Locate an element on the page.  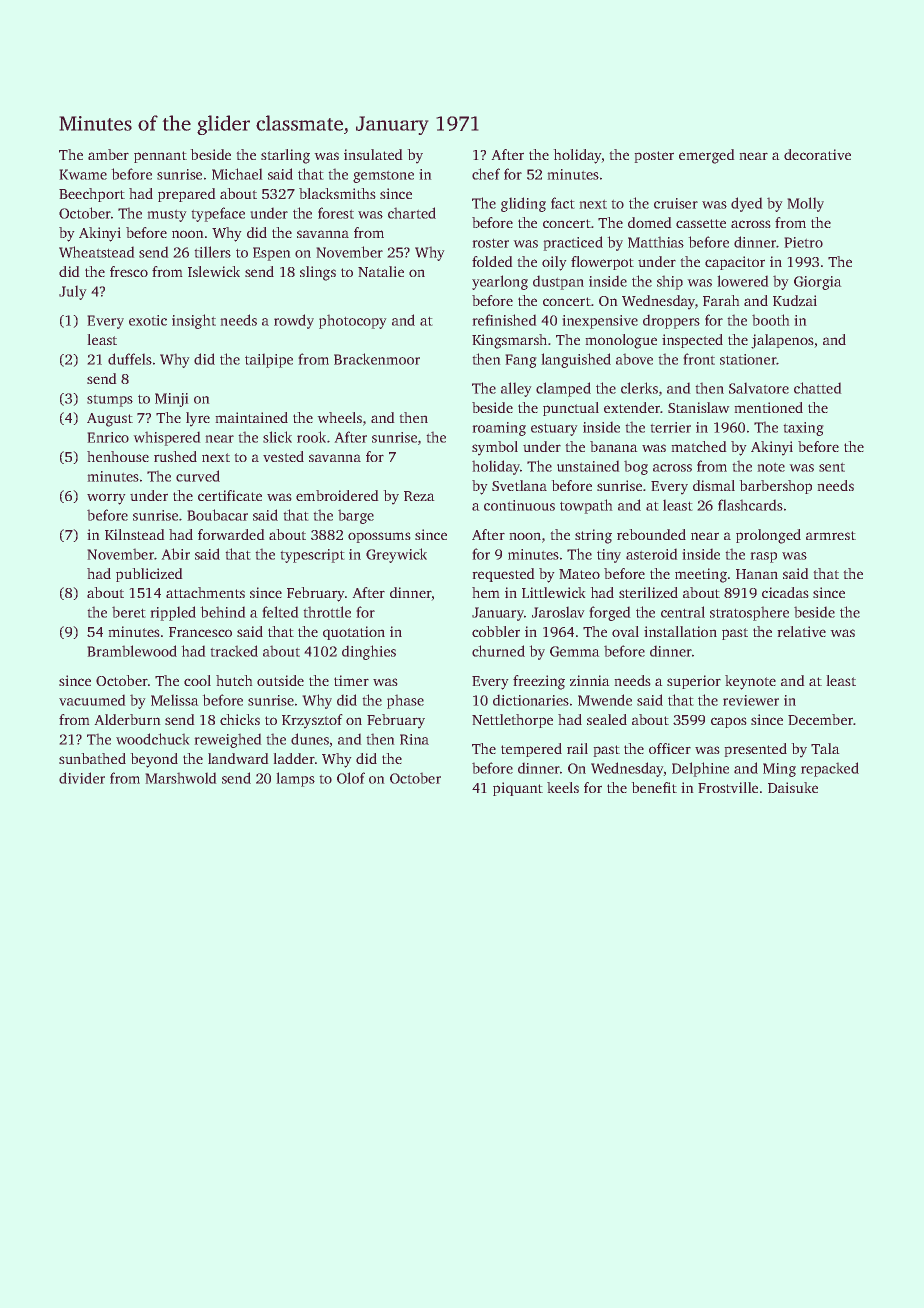
poster is located at coordinates (654, 157).
